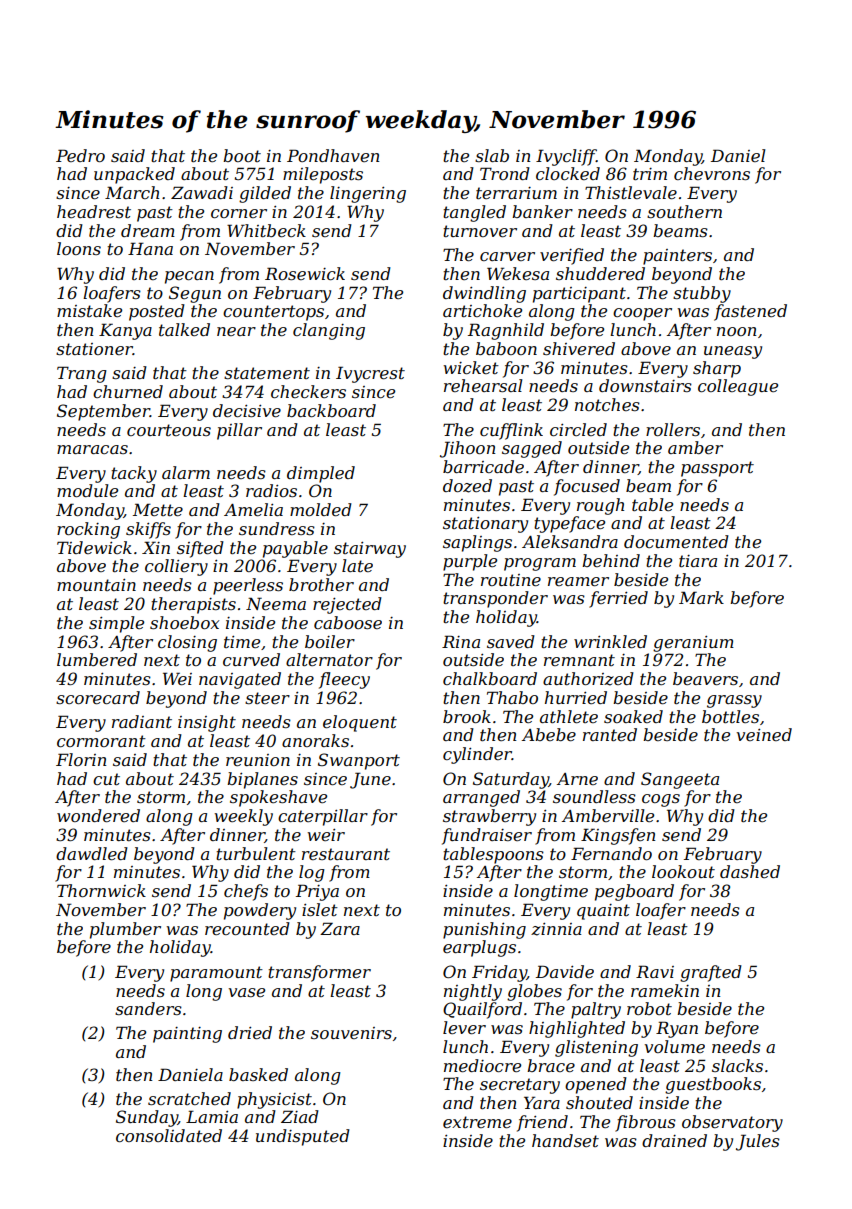 The image size is (852, 1209). Describe the element at coordinates (321, 474) in the screenshot. I see `dimpled` at that location.
